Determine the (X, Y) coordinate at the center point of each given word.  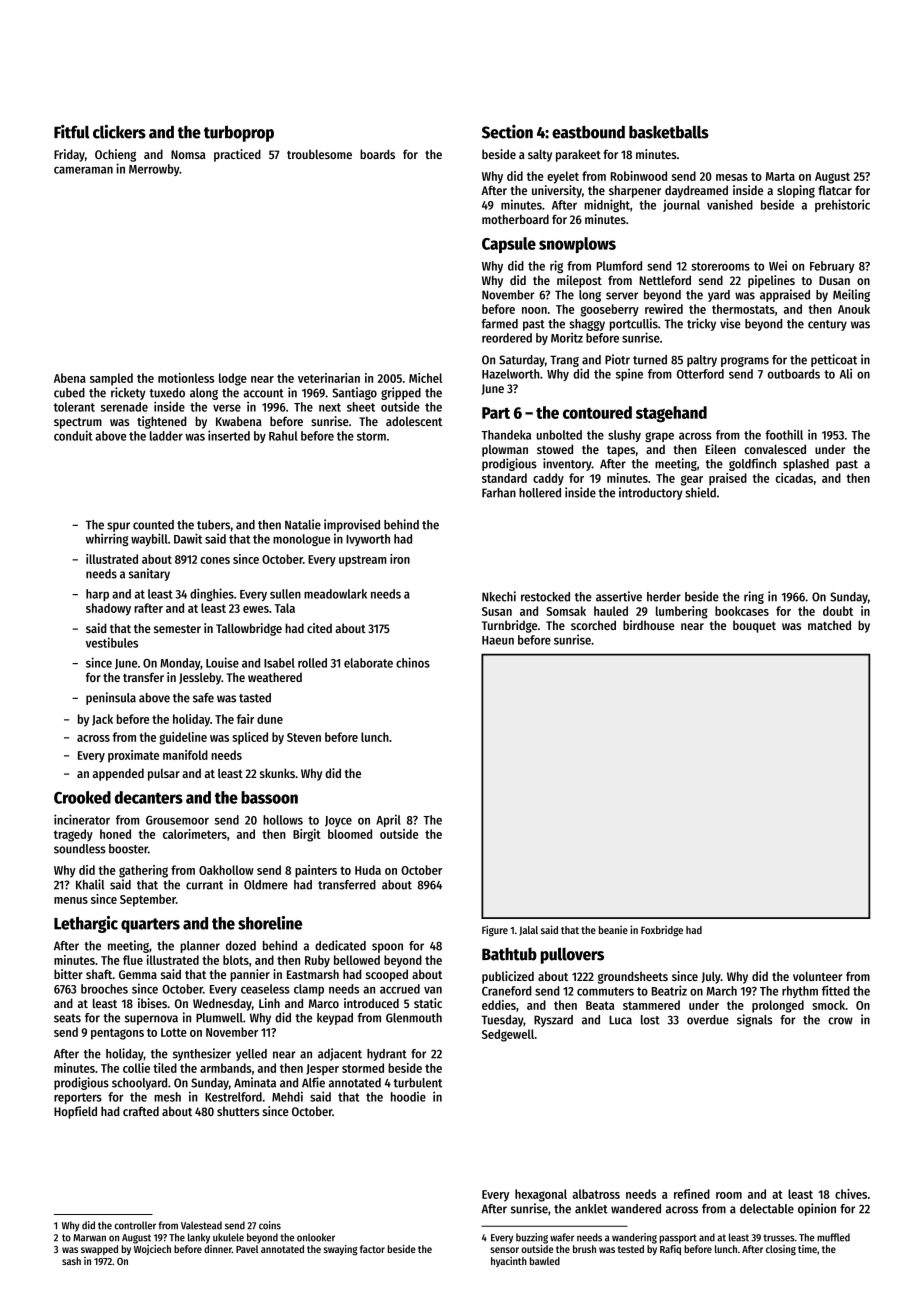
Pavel (247, 1249)
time (807, 1249)
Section (507, 132)
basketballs (669, 132)
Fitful (72, 132)
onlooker (316, 1237)
